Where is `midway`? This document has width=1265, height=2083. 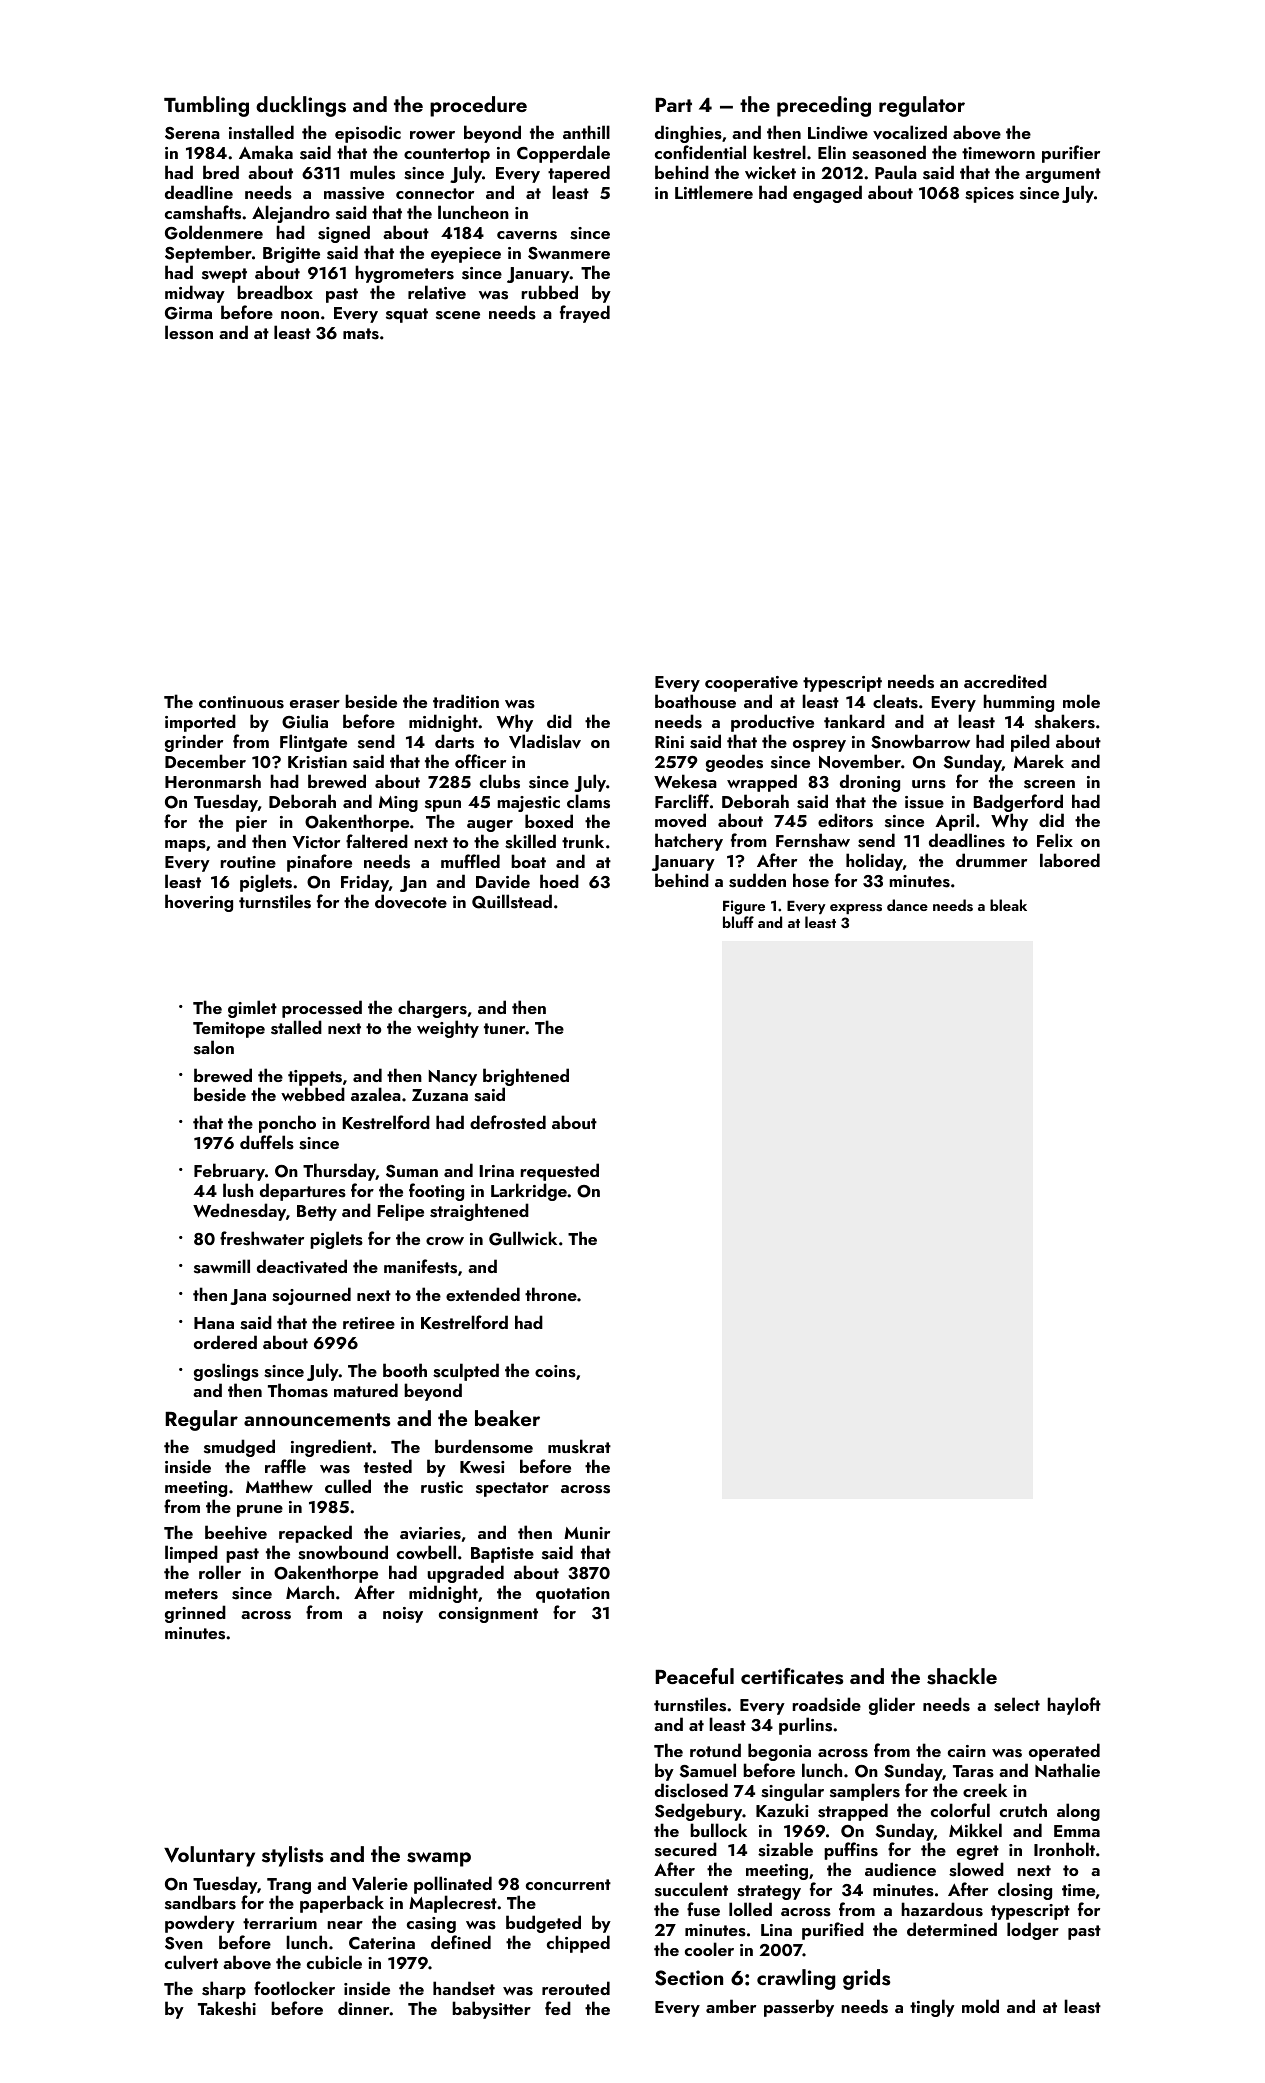 midway is located at coordinates (195, 294).
